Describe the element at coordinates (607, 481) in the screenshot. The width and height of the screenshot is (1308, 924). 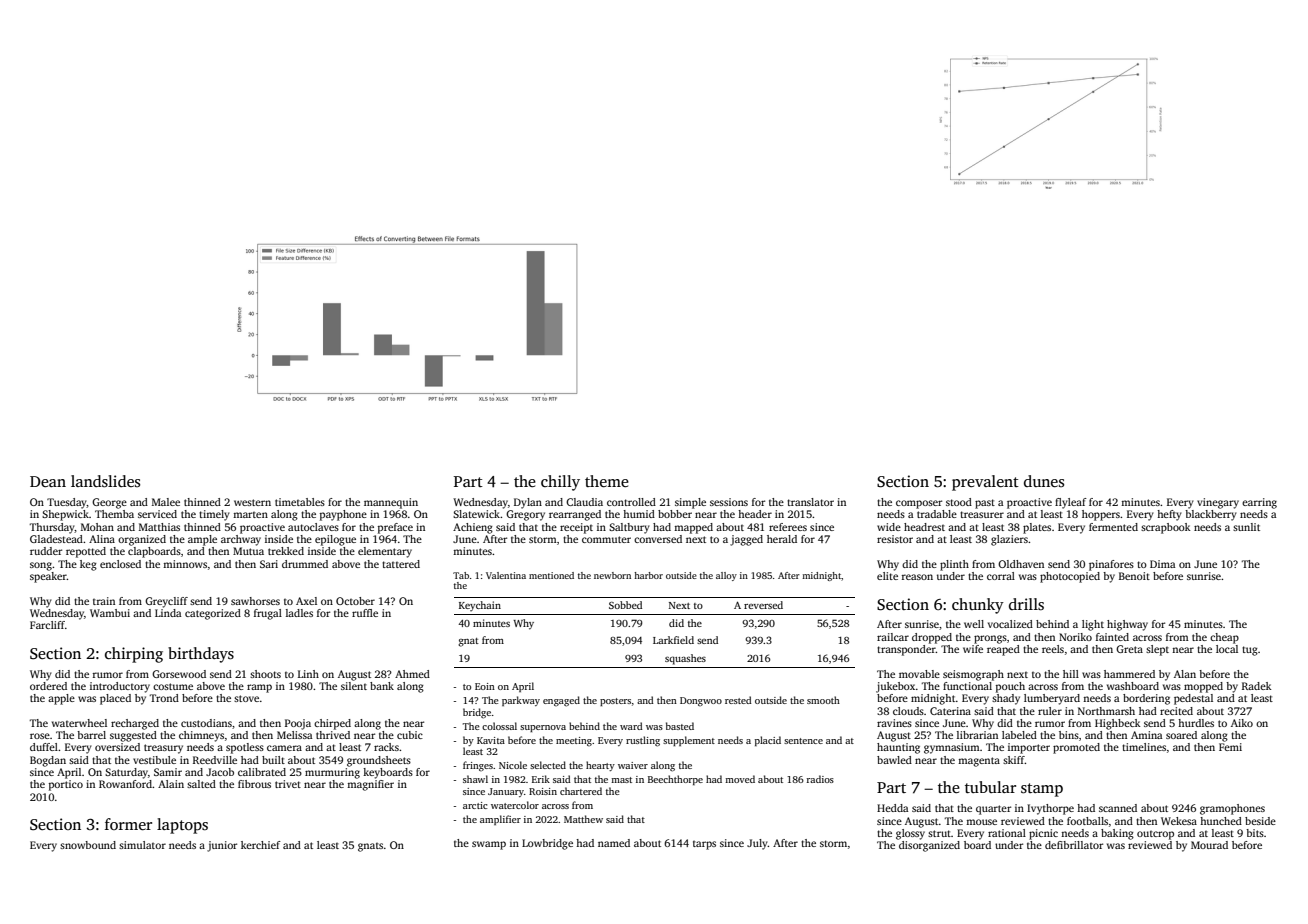
I see `theme` at that location.
